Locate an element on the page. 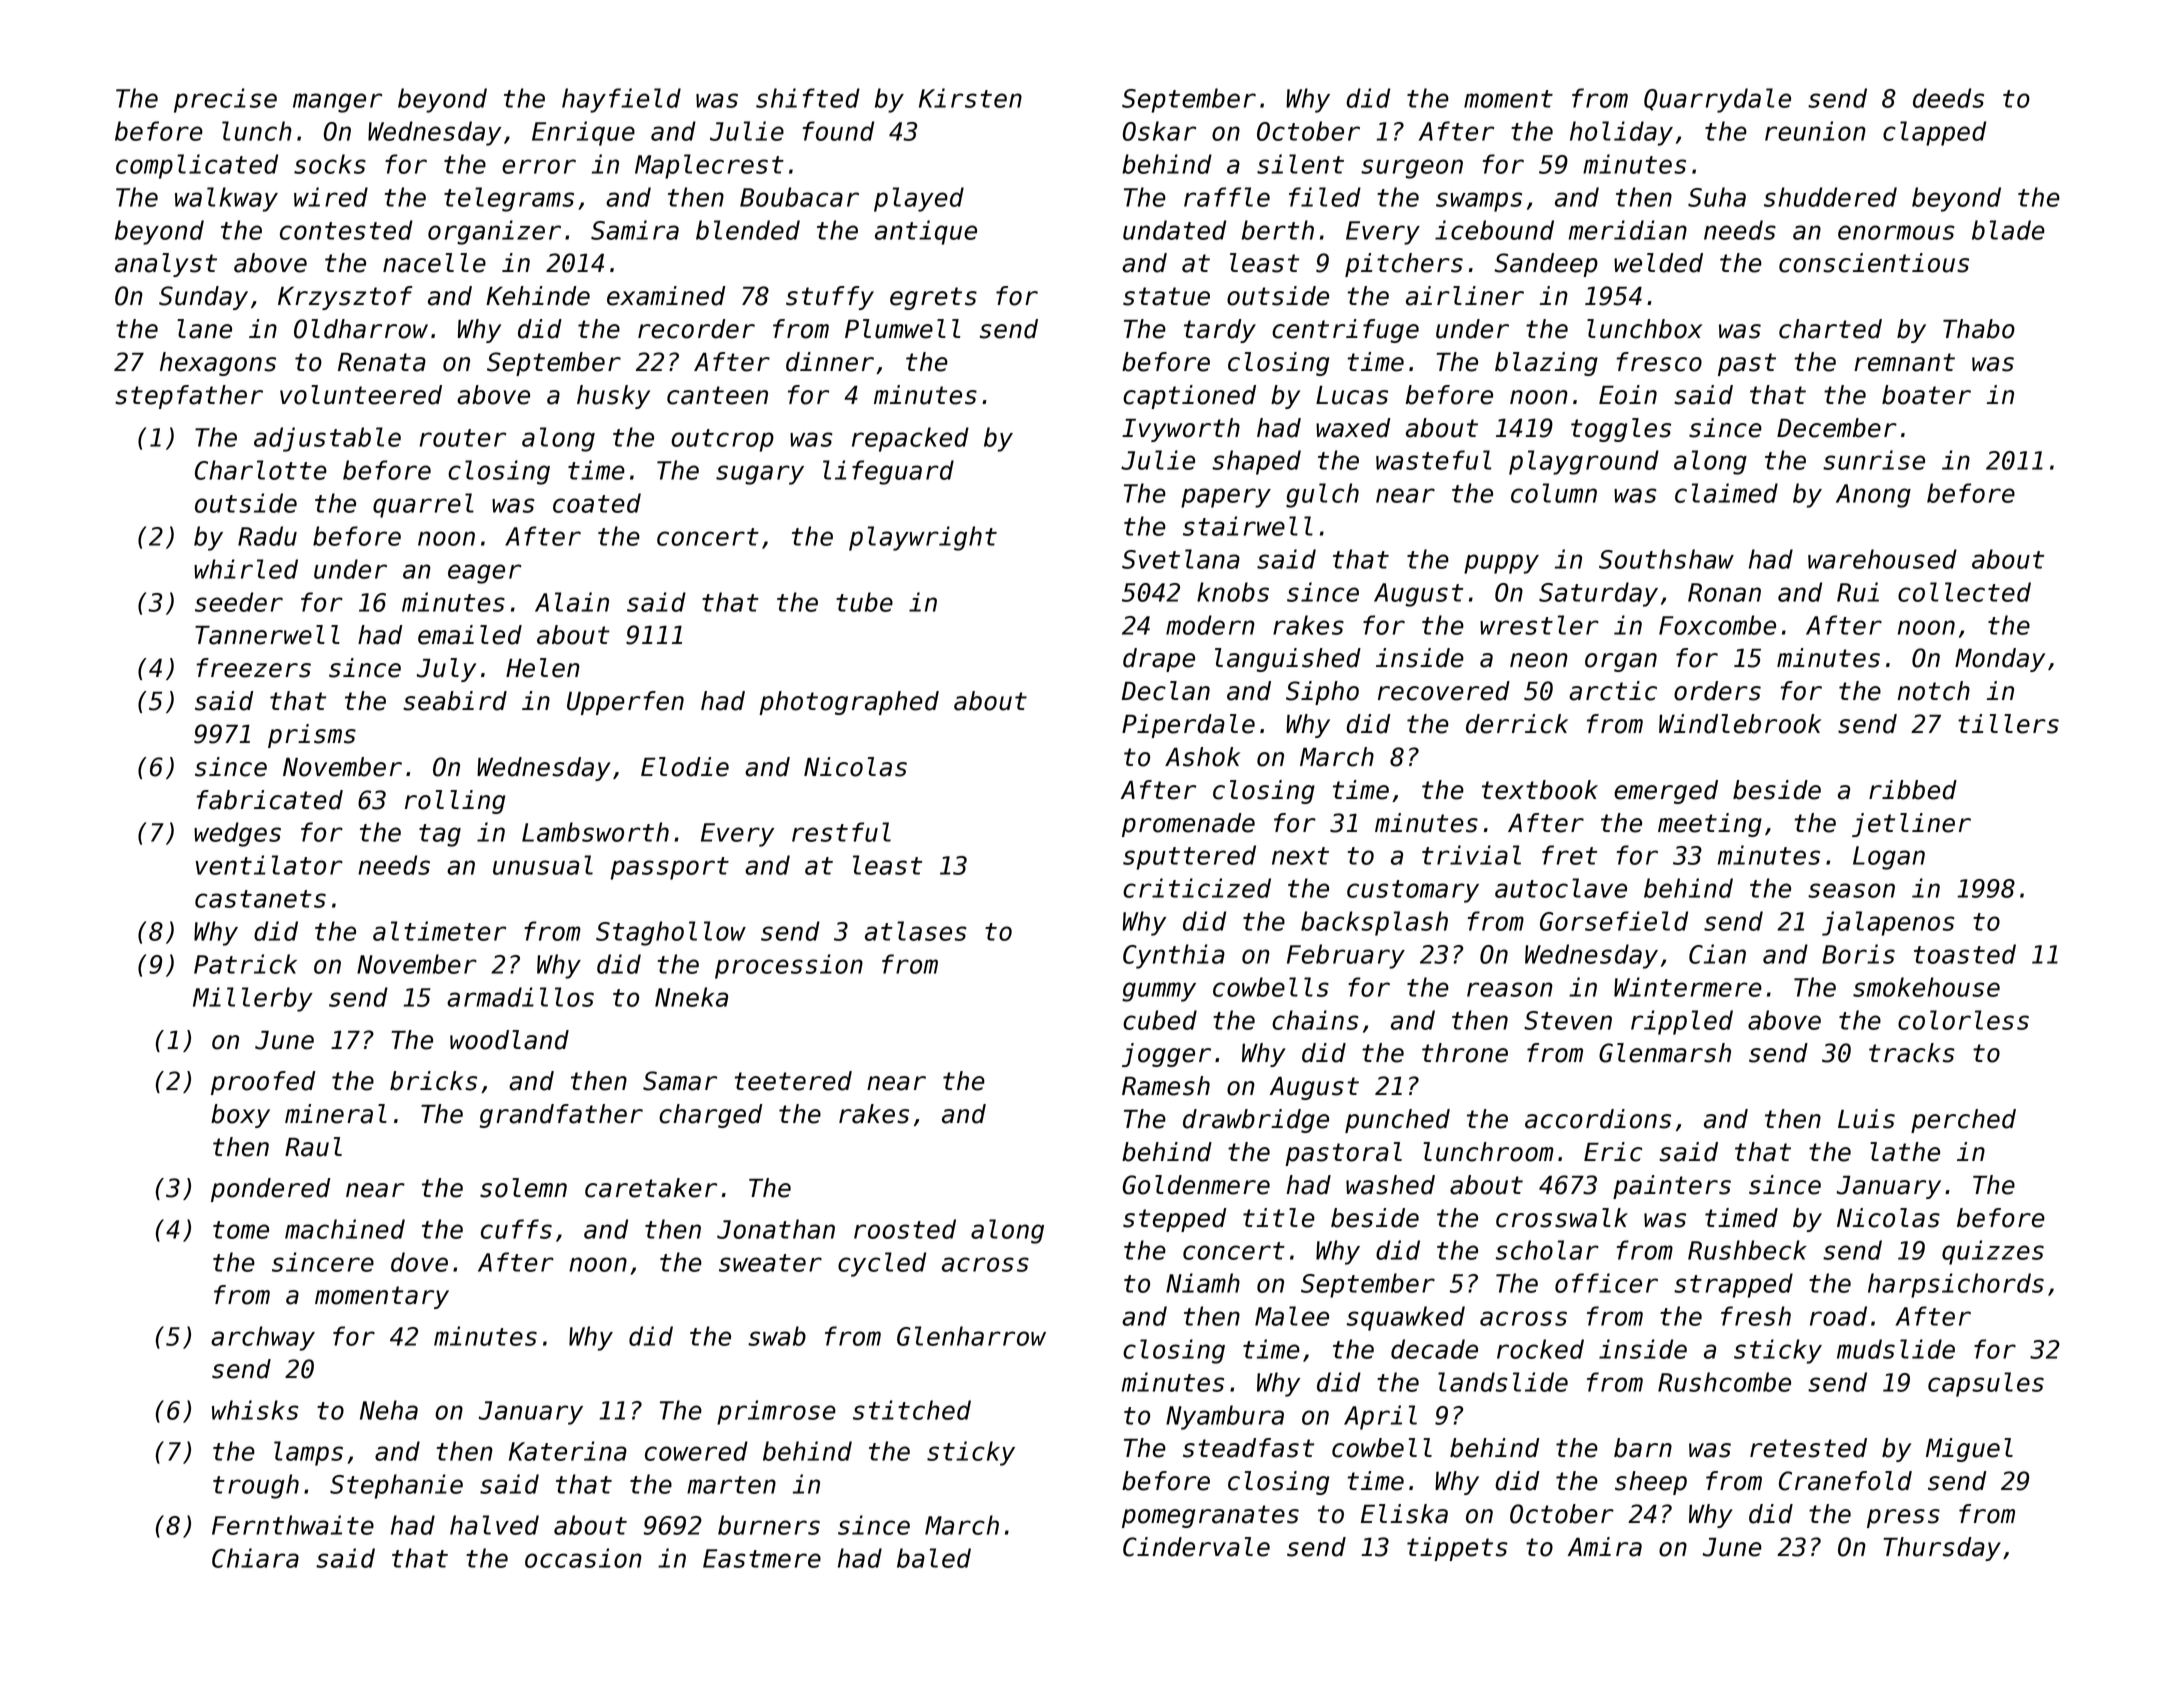  Kirsten is located at coordinates (970, 98).
